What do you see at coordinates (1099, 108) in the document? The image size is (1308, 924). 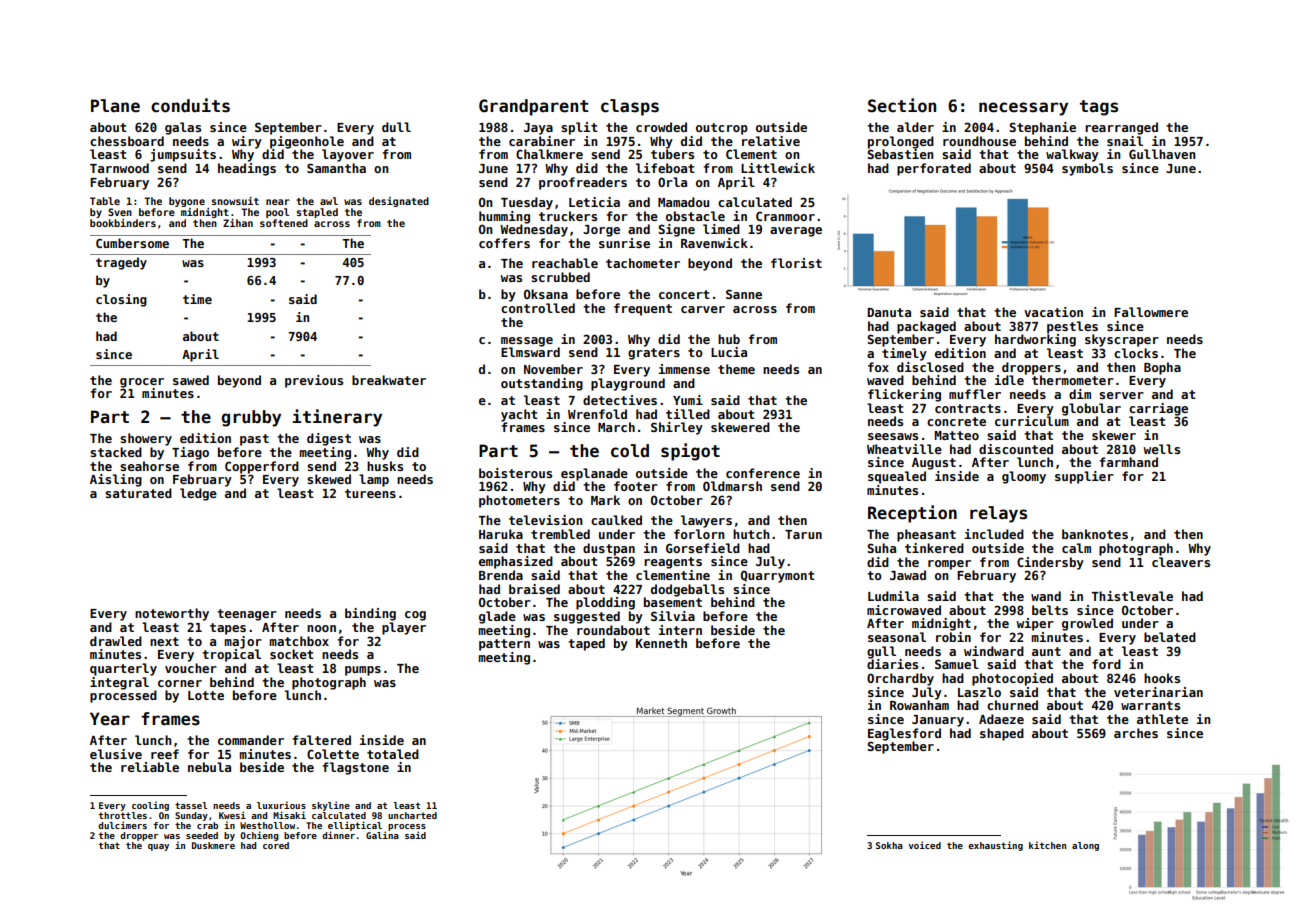 I see `tags` at bounding box center [1099, 108].
